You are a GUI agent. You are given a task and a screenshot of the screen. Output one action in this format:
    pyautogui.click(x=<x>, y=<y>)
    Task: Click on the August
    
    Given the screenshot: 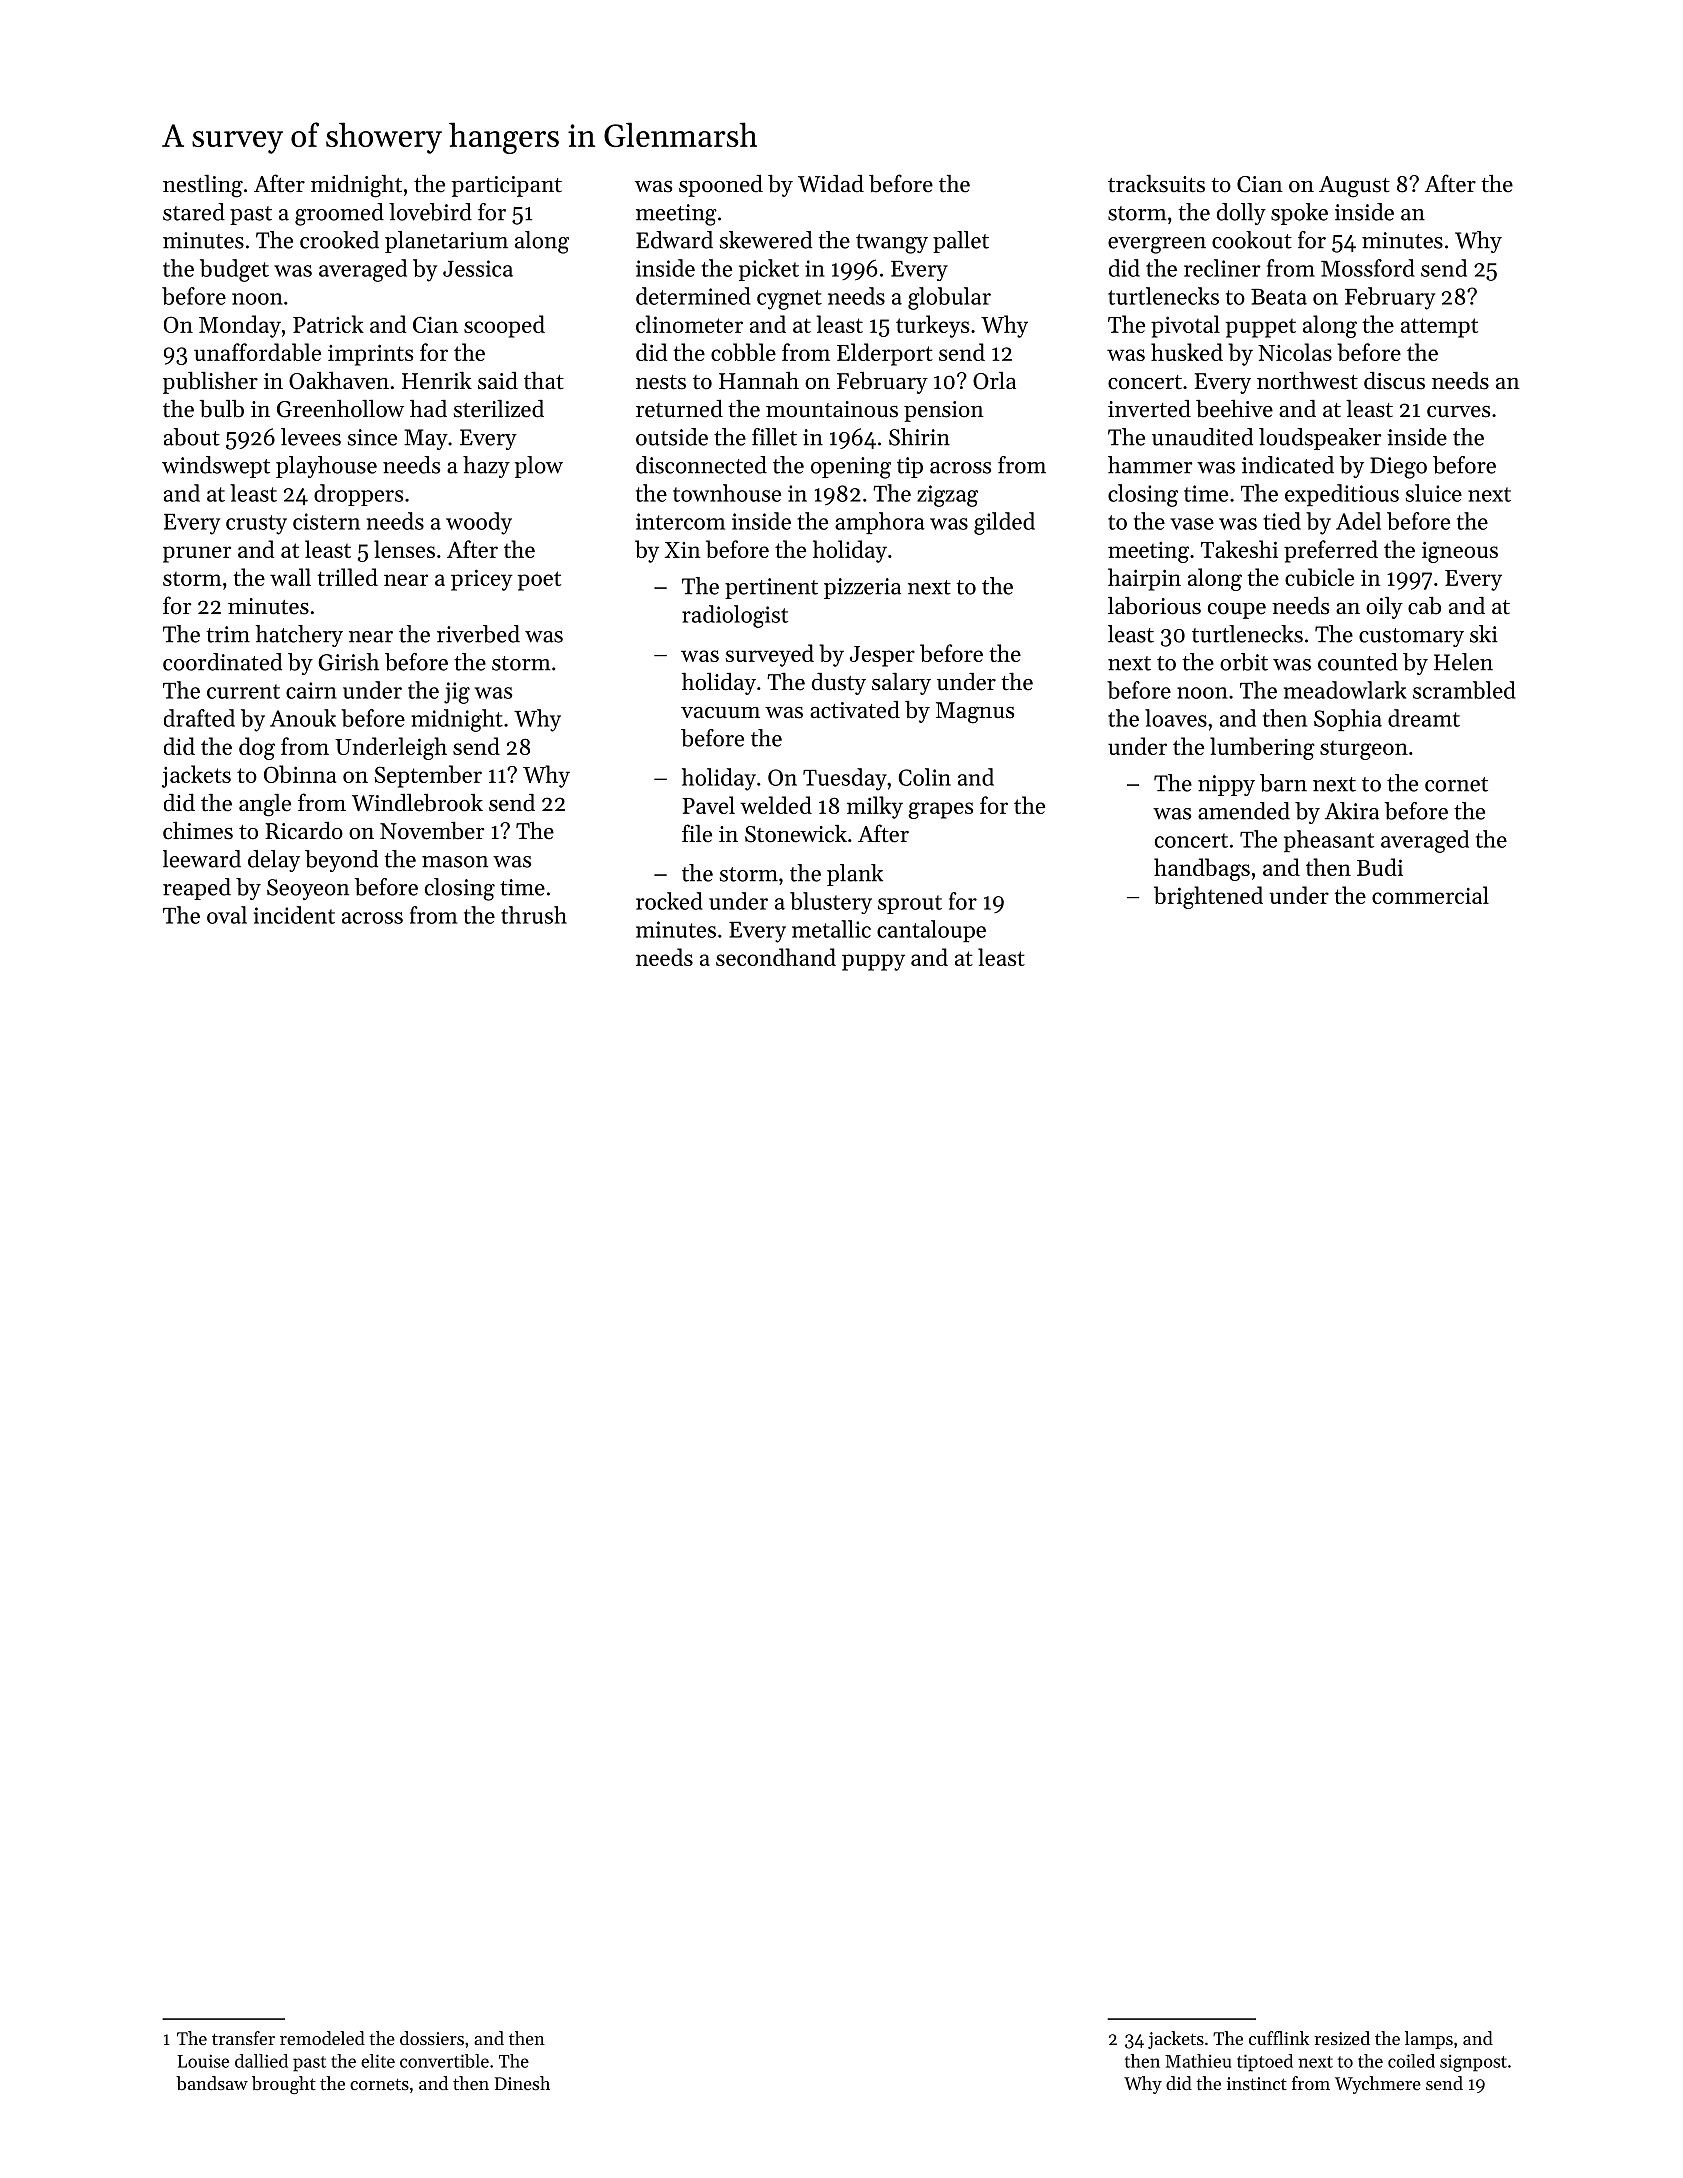 What is the action you would take?
    pyautogui.click(x=1354, y=187)
